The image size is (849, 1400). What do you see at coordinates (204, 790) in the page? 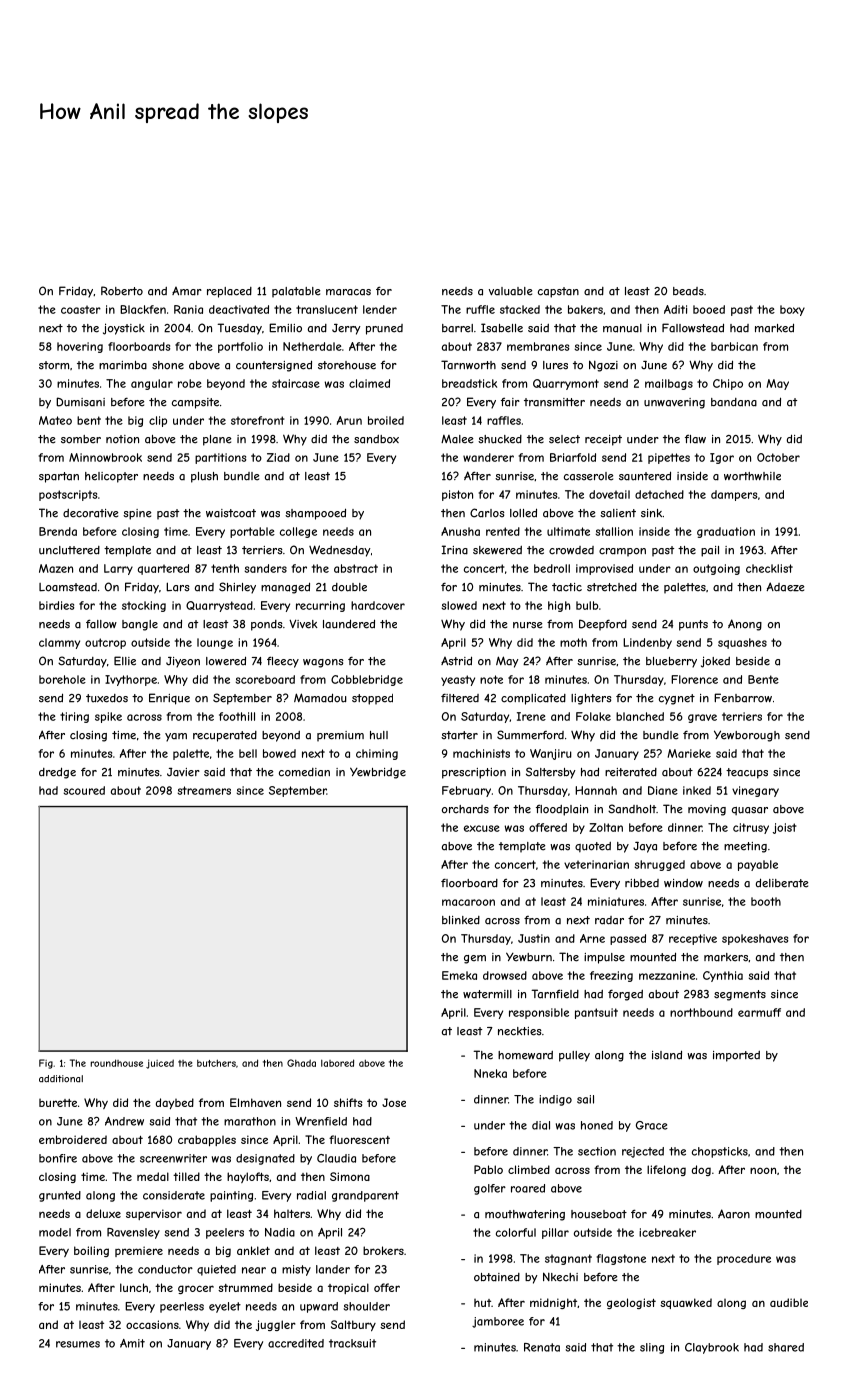
I see `streamers` at bounding box center [204, 790].
